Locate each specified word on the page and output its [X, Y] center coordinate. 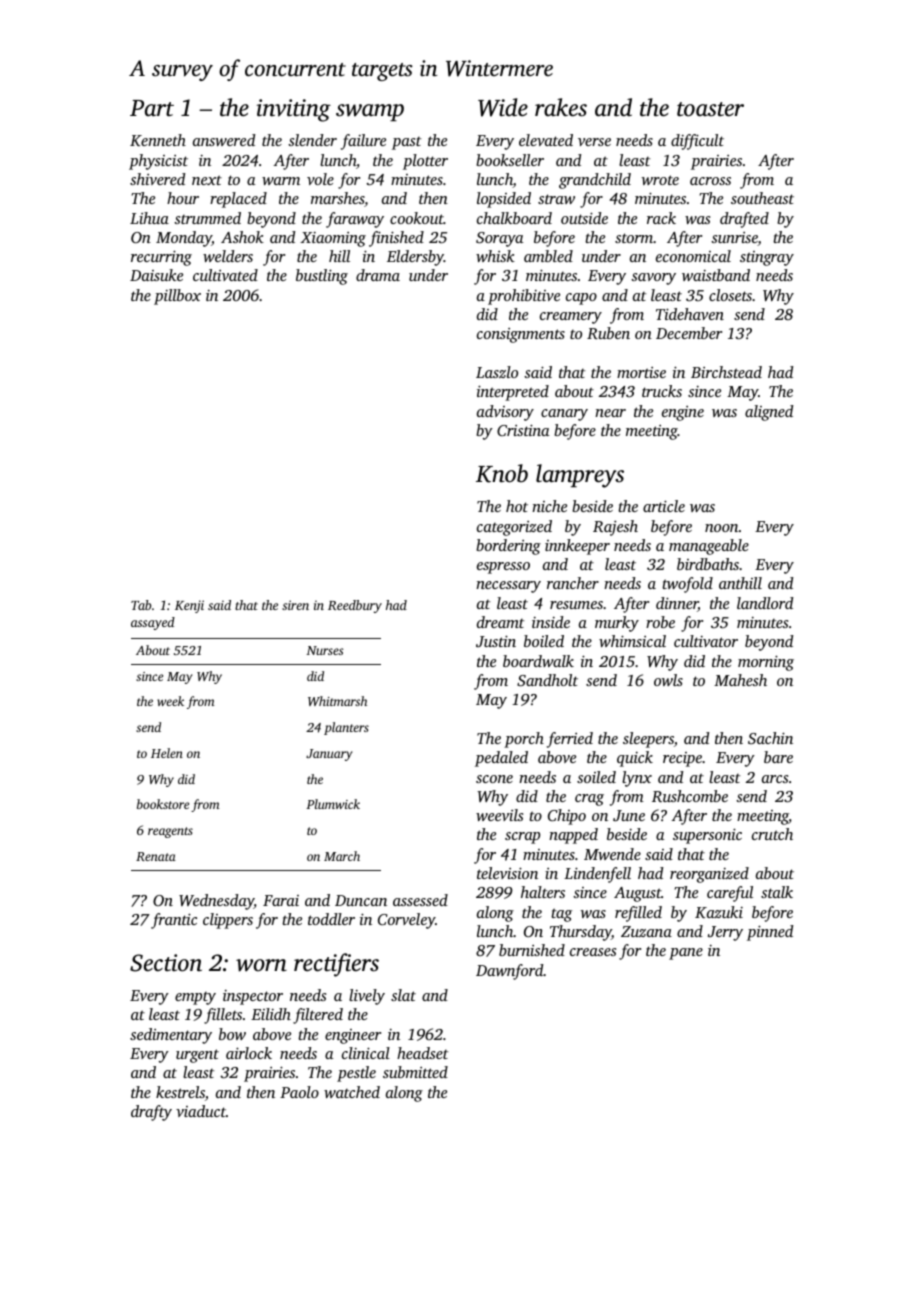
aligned [769, 413]
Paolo [299, 1092]
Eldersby [415, 258]
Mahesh [740, 680]
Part [152, 108]
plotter [425, 162]
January [329, 755]
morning [766, 663]
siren [295, 605]
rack [661, 218]
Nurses [324, 650]
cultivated [225, 275]
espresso [503, 568]
